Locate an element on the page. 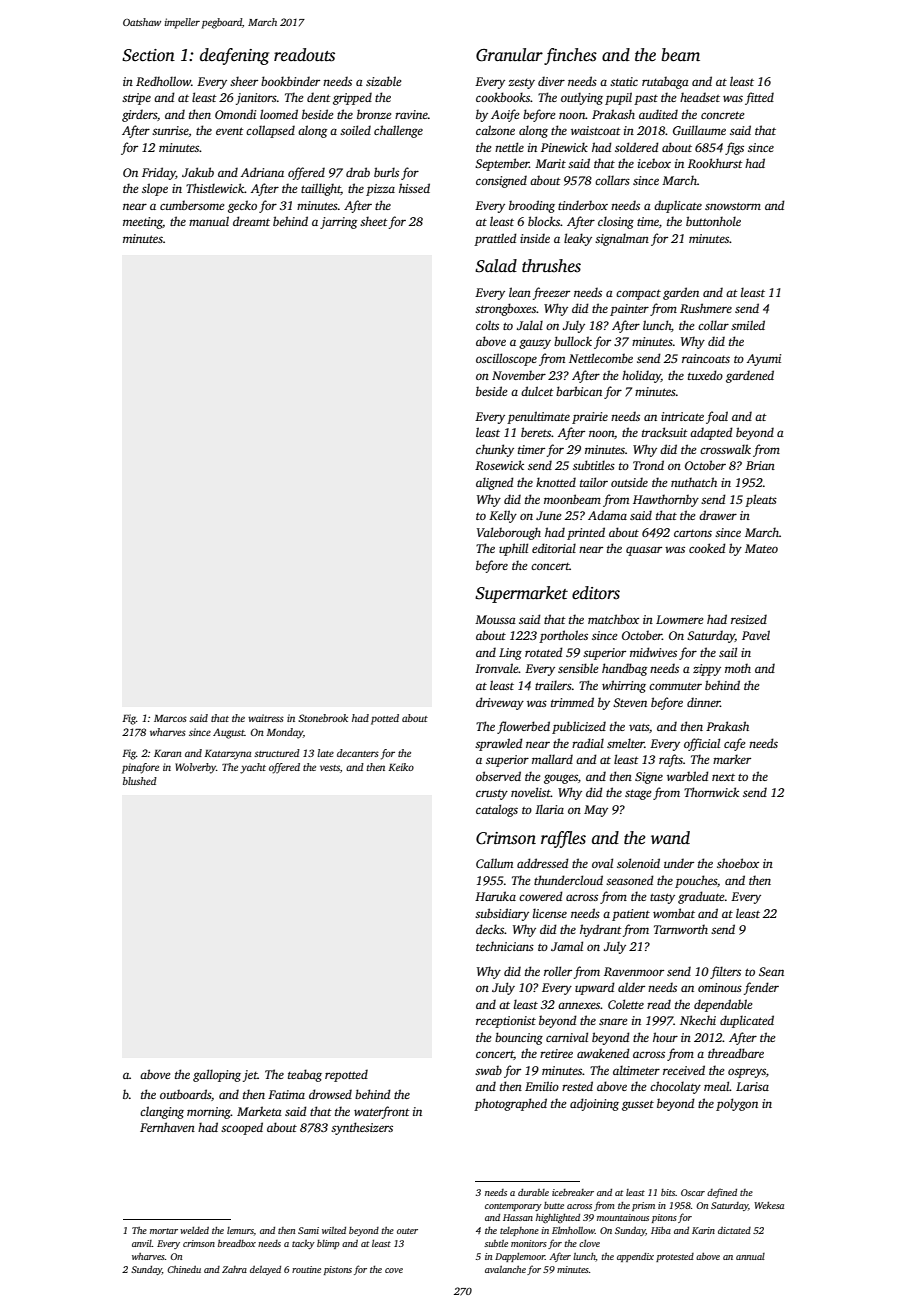  Sami is located at coordinates (308, 1230).
